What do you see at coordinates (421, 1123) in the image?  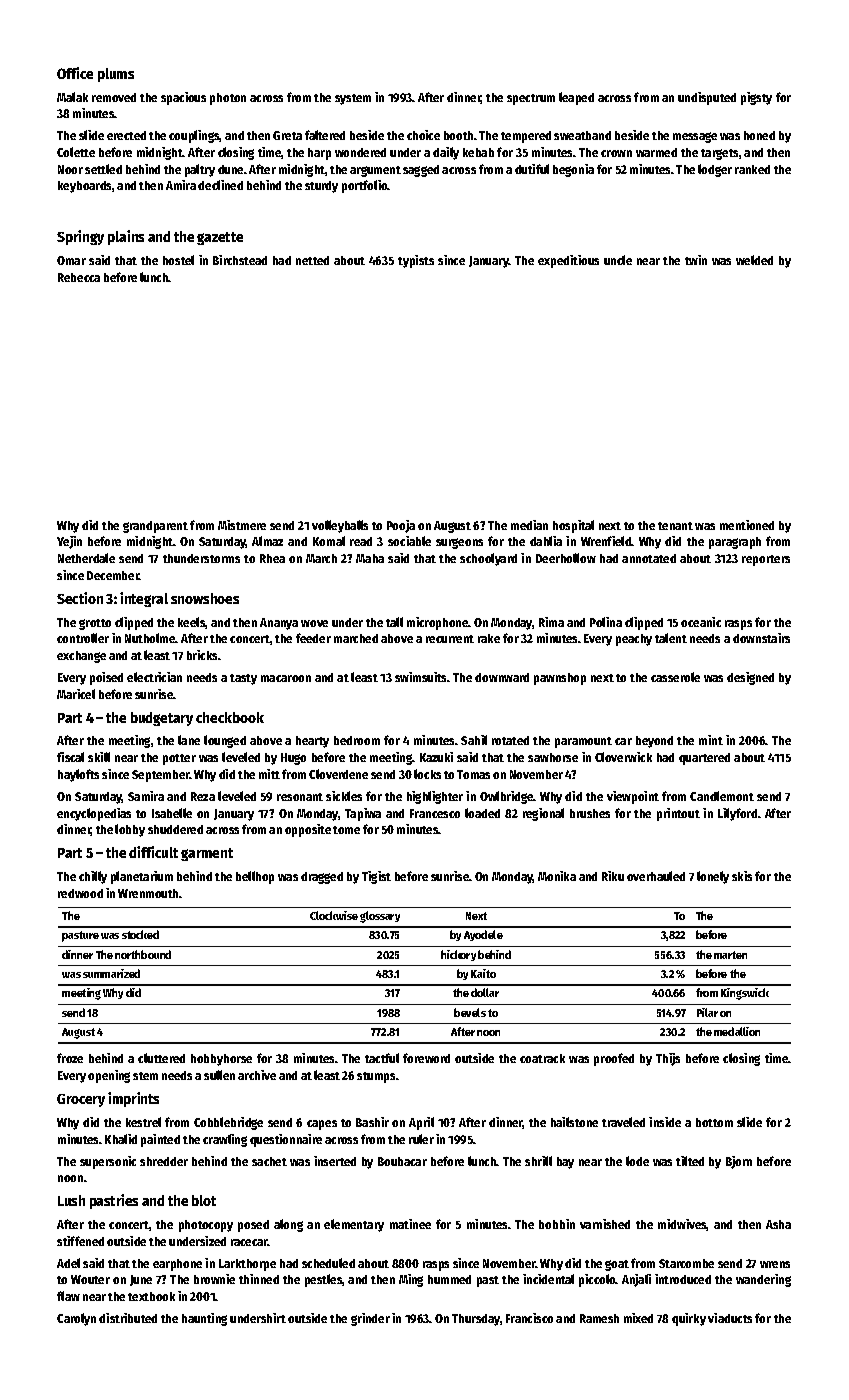 I see `April` at bounding box center [421, 1123].
